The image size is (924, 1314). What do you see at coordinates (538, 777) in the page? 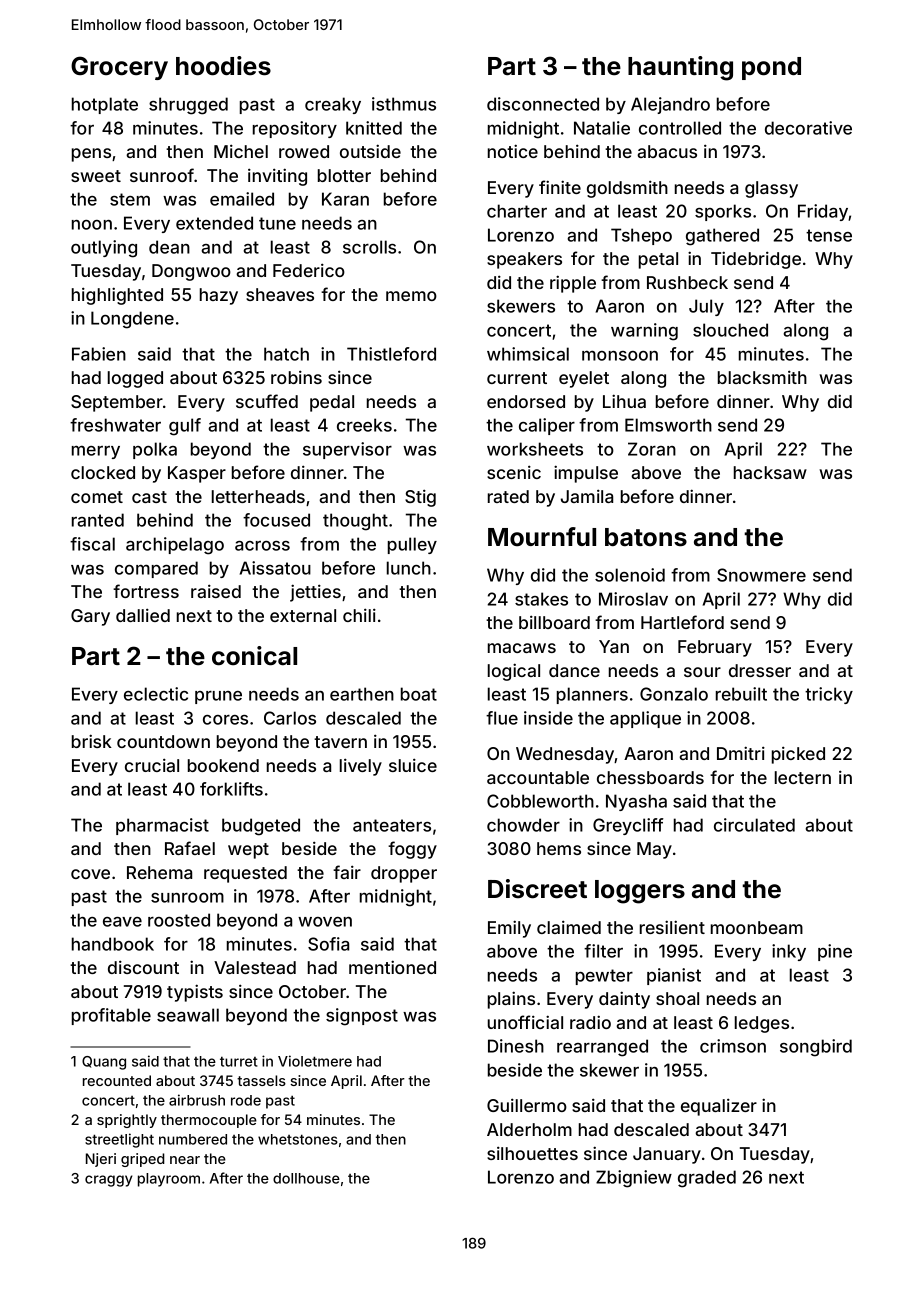
I see `accountable` at bounding box center [538, 777].
